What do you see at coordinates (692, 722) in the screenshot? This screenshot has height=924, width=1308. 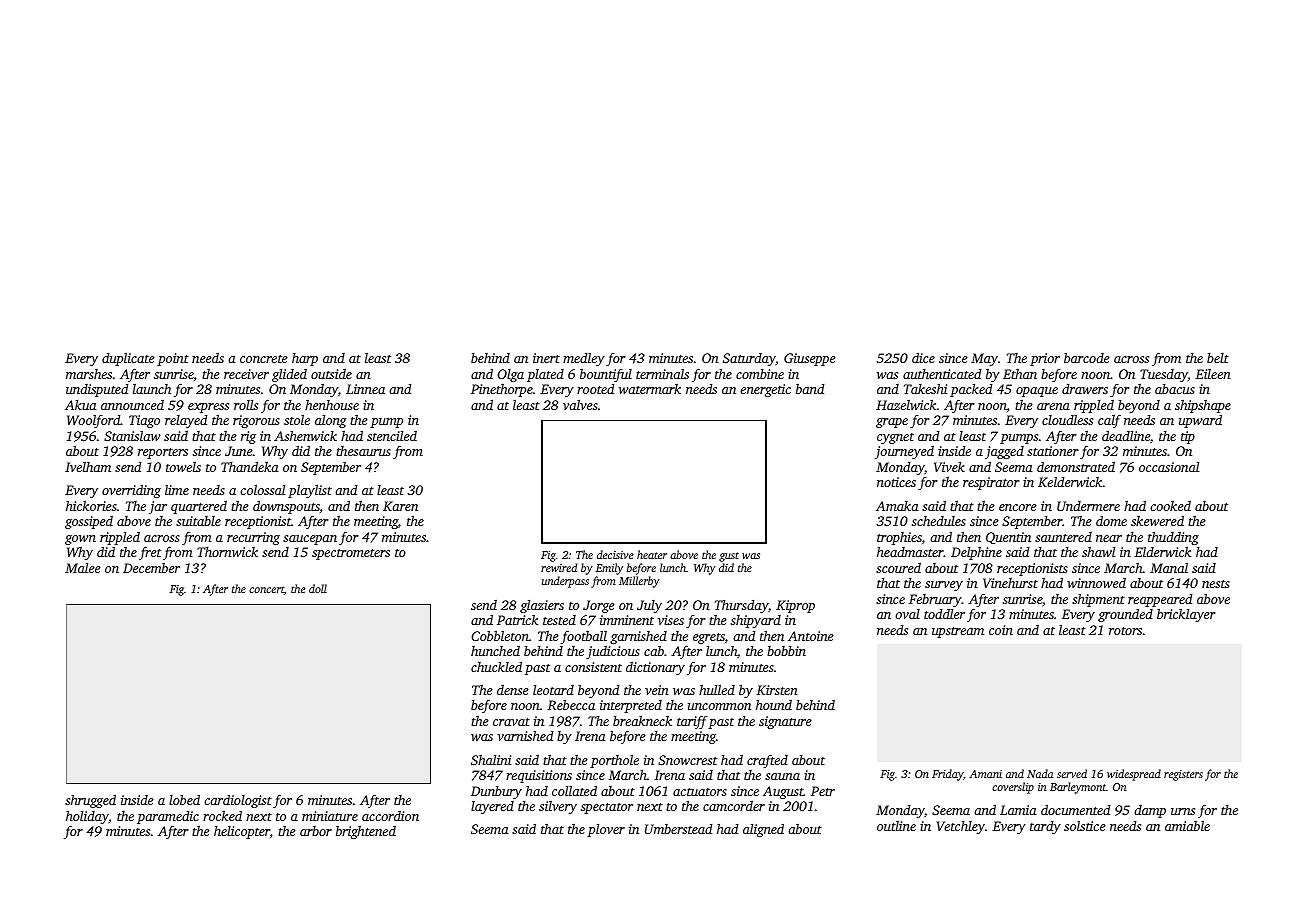 I see `tariff` at bounding box center [692, 722].
